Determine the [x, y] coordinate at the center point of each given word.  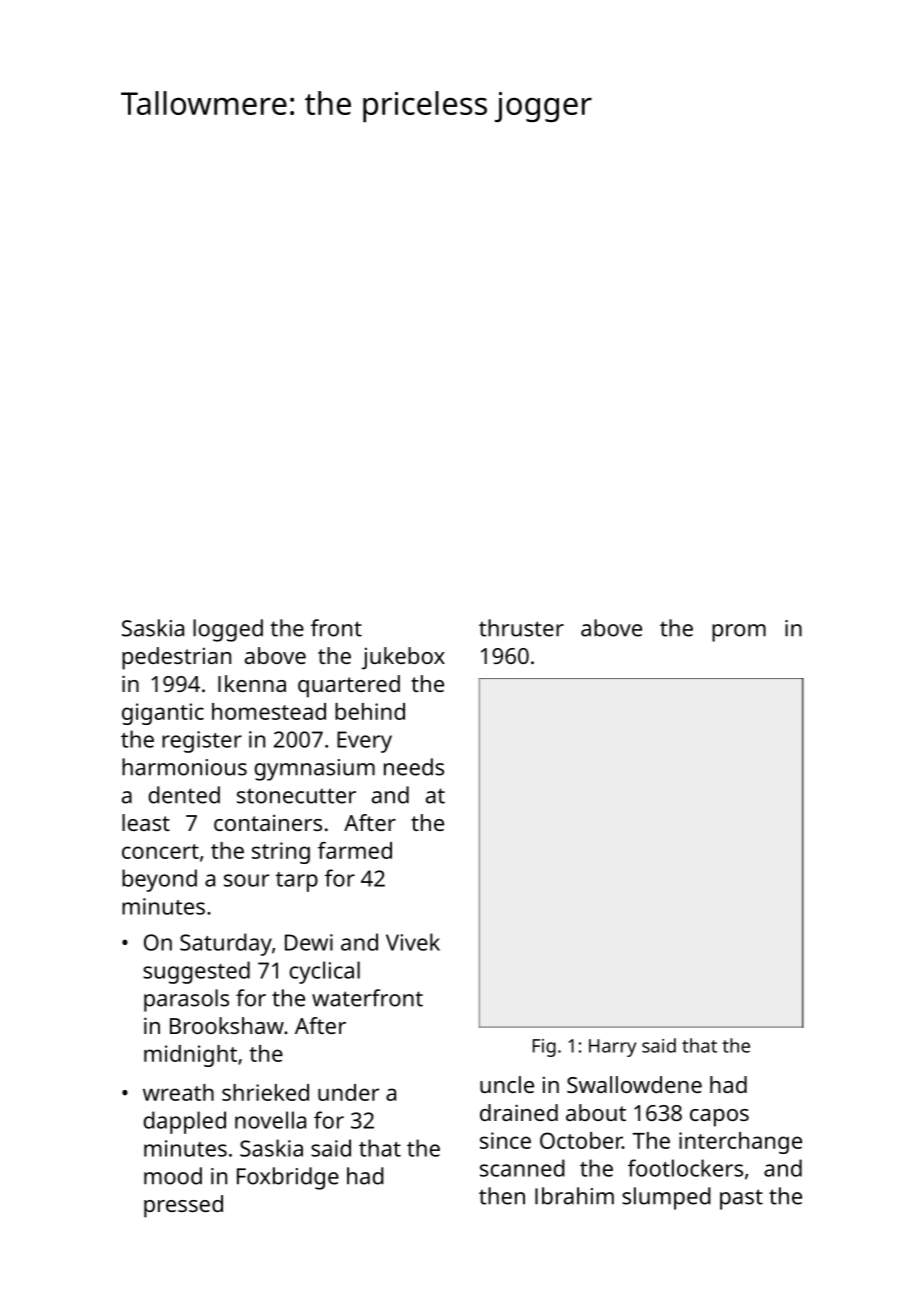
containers [268, 822]
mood [173, 1176]
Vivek [413, 942]
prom [739, 633]
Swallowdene [634, 1084]
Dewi [309, 942]
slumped [666, 1198]
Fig [544, 1048]
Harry [612, 1048]
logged [228, 630]
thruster [521, 628]
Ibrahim [574, 1196]
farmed [355, 850]
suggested [196, 972]
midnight [190, 1056]
